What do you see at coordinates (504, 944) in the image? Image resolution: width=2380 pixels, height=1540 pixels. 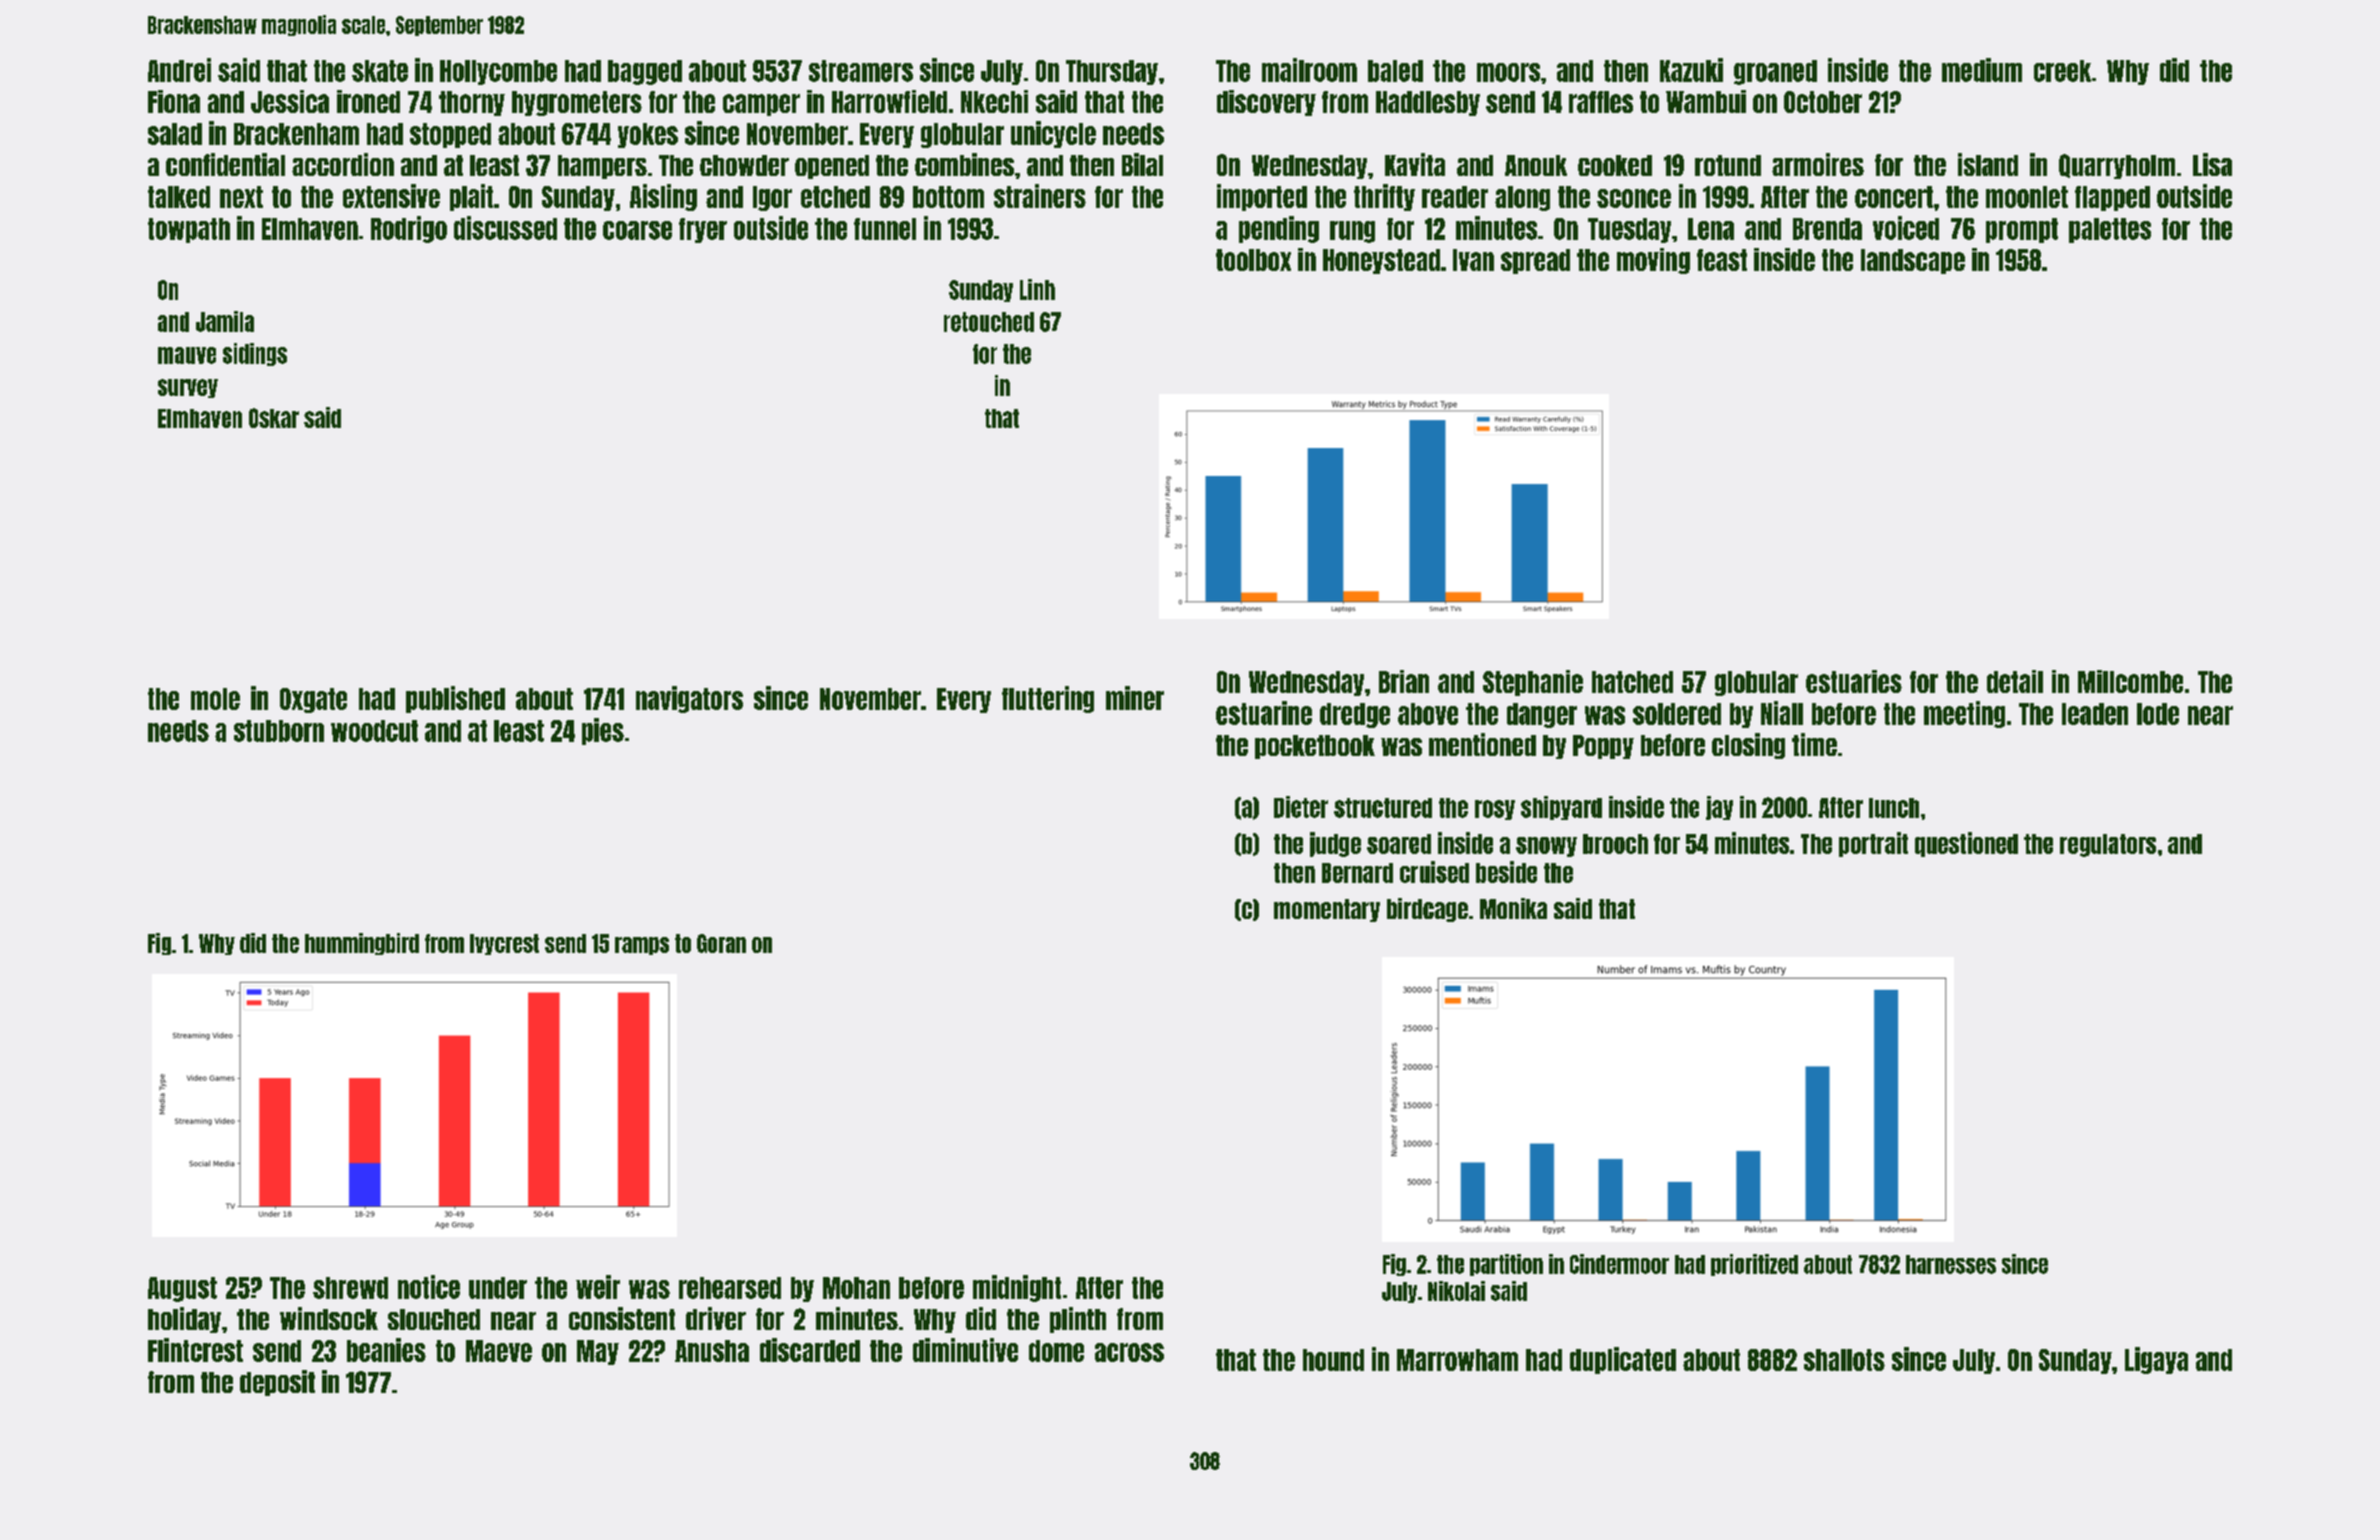 I see `Ivycrest` at bounding box center [504, 944].
